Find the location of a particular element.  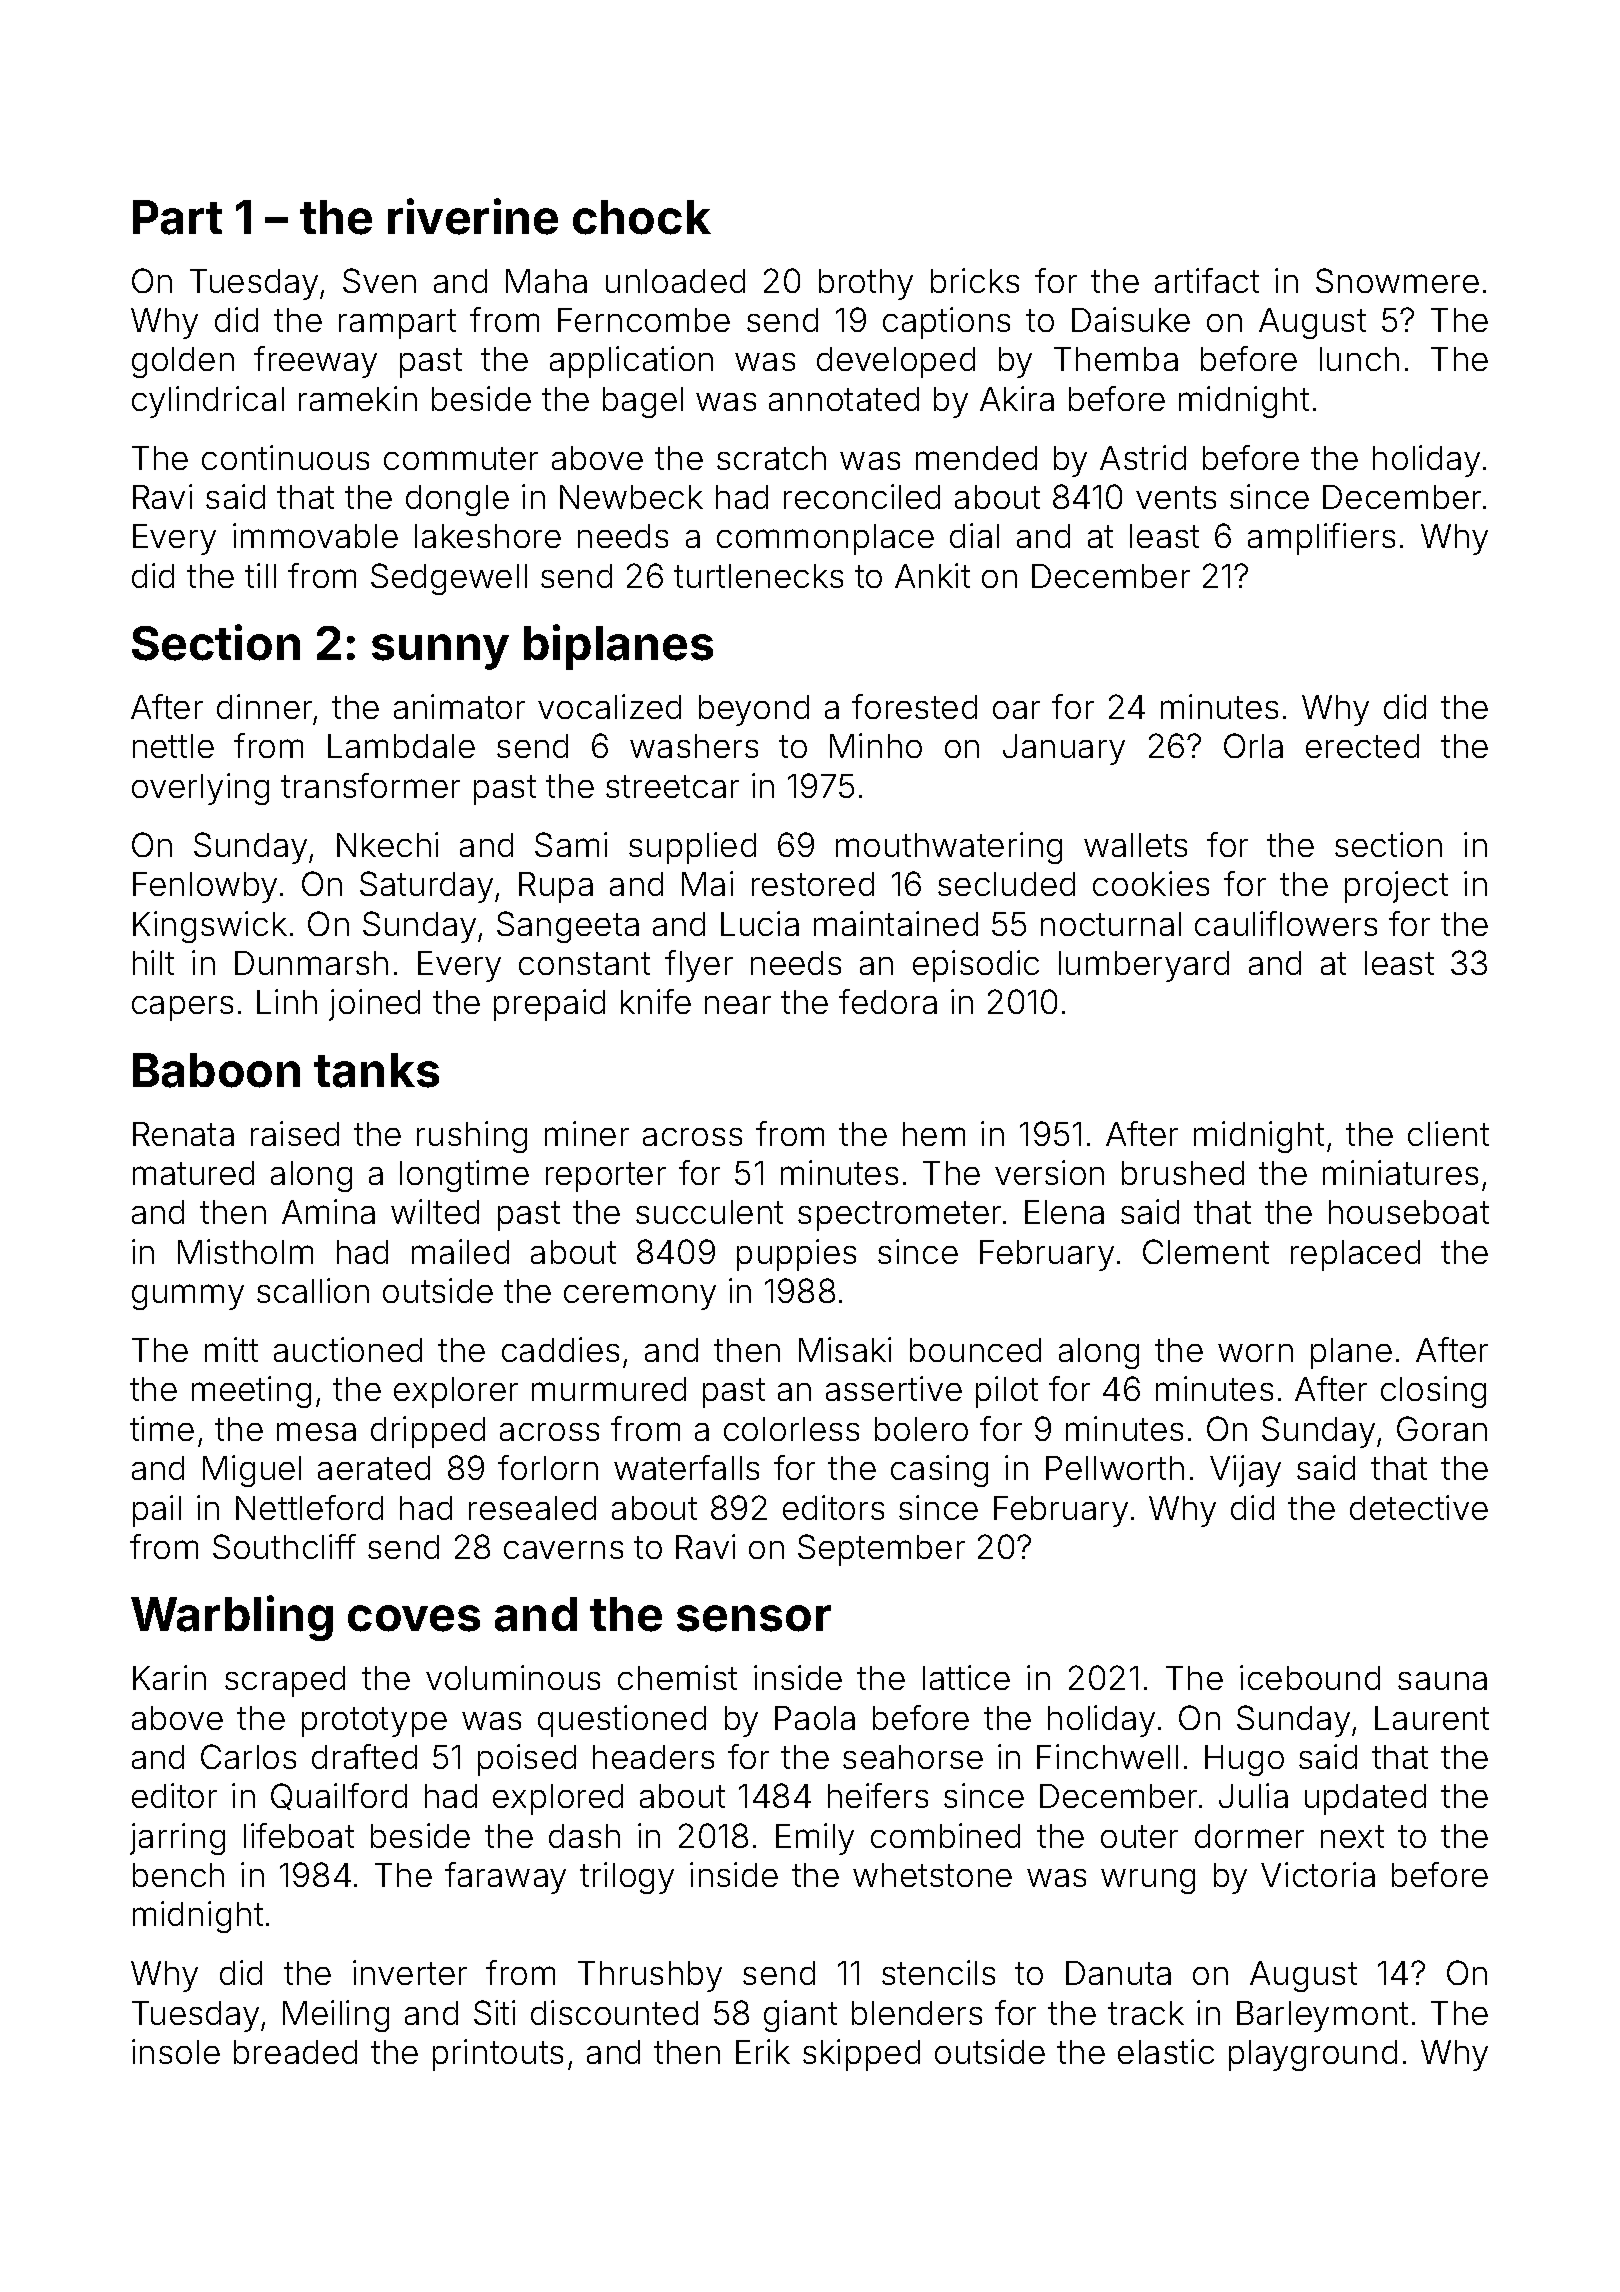

joined is located at coordinates (374, 1005).
